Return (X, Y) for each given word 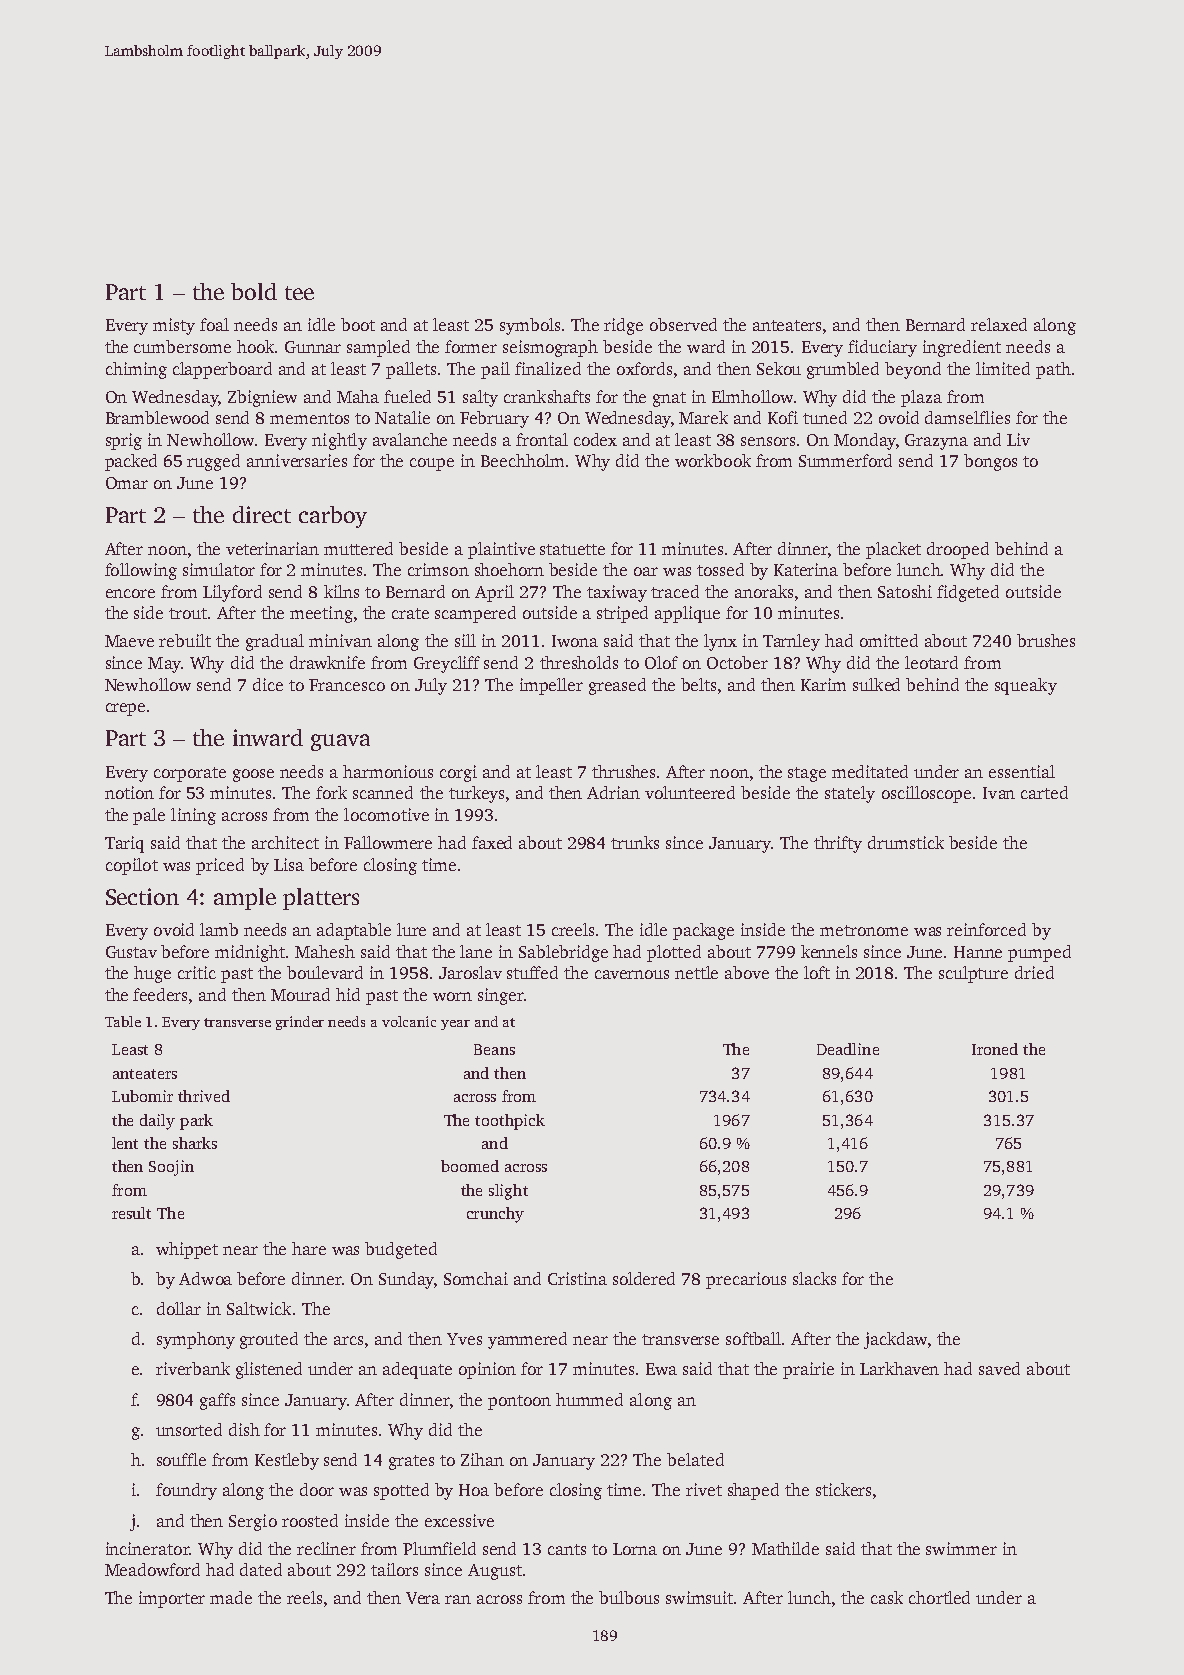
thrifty (838, 844)
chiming (136, 370)
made (231, 1597)
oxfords (644, 368)
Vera (423, 1598)
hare (309, 1248)
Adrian (613, 792)
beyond (913, 370)
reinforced (986, 929)
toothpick (510, 1122)
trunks (635, 842)
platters (321, 899)
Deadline (848, 1049)
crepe (125, 709)
